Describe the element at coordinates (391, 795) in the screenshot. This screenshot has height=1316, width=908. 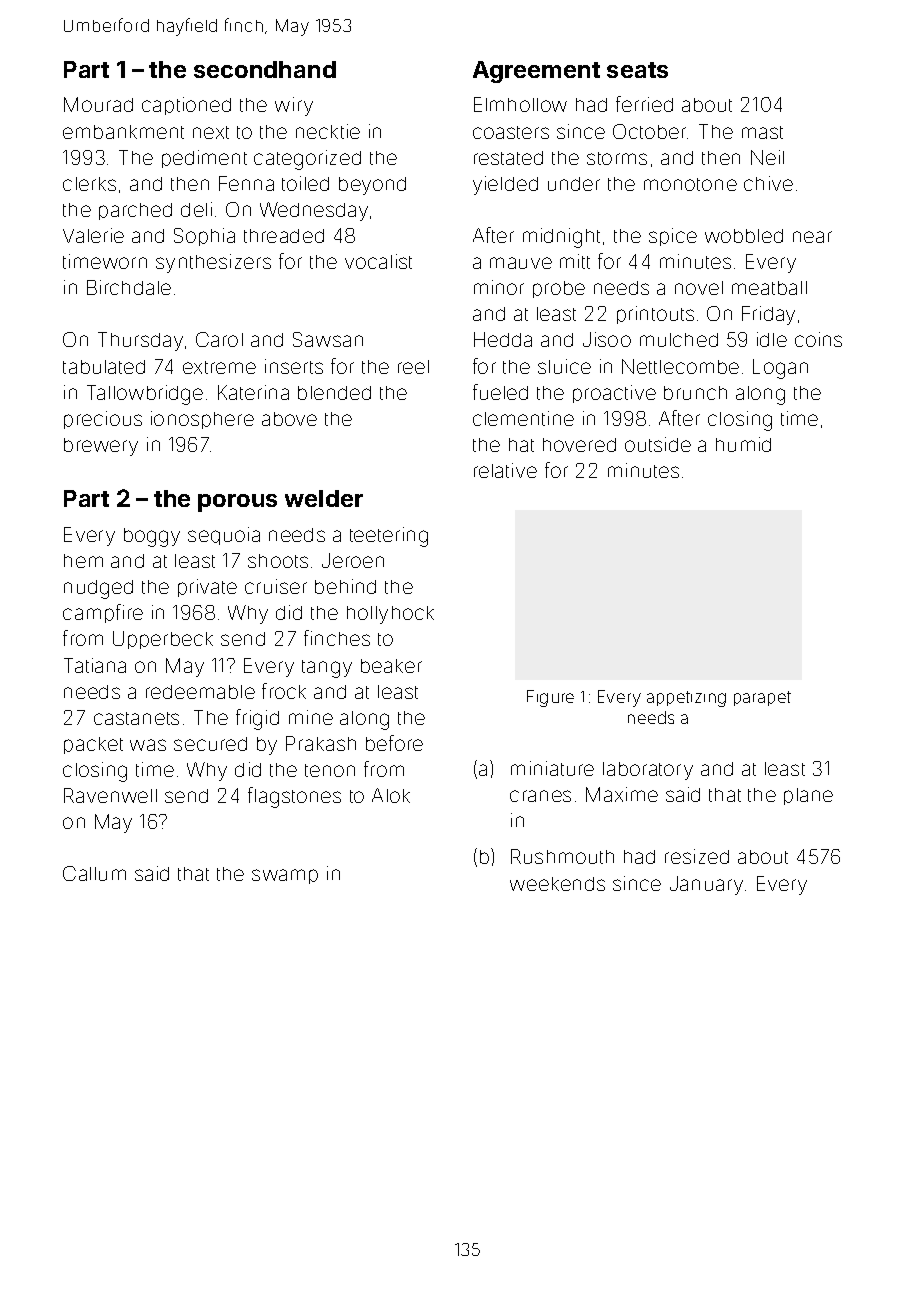
I see `Alok` at that location.
